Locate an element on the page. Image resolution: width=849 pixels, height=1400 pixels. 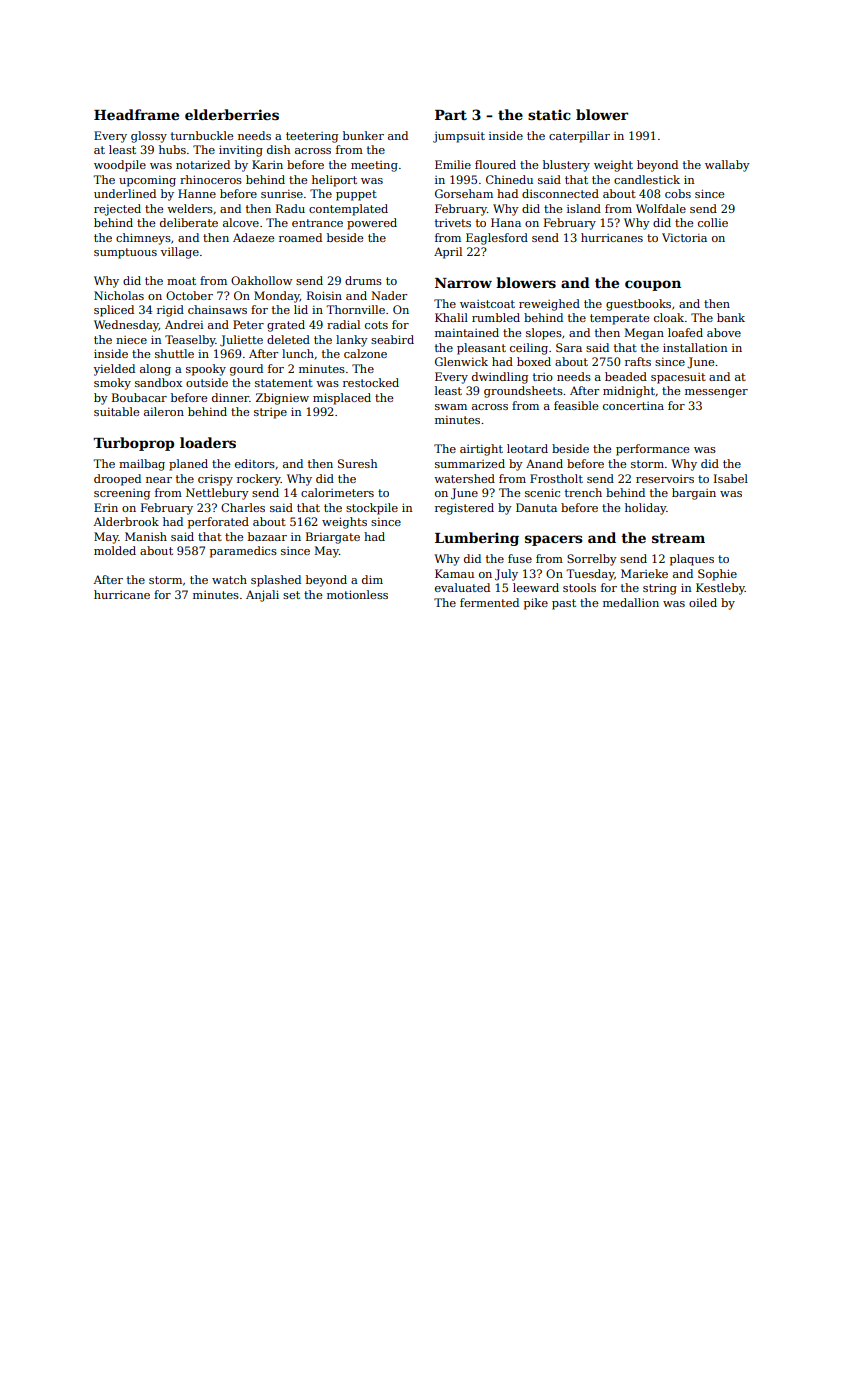
woodpile is located at coordinates (120, 166).
